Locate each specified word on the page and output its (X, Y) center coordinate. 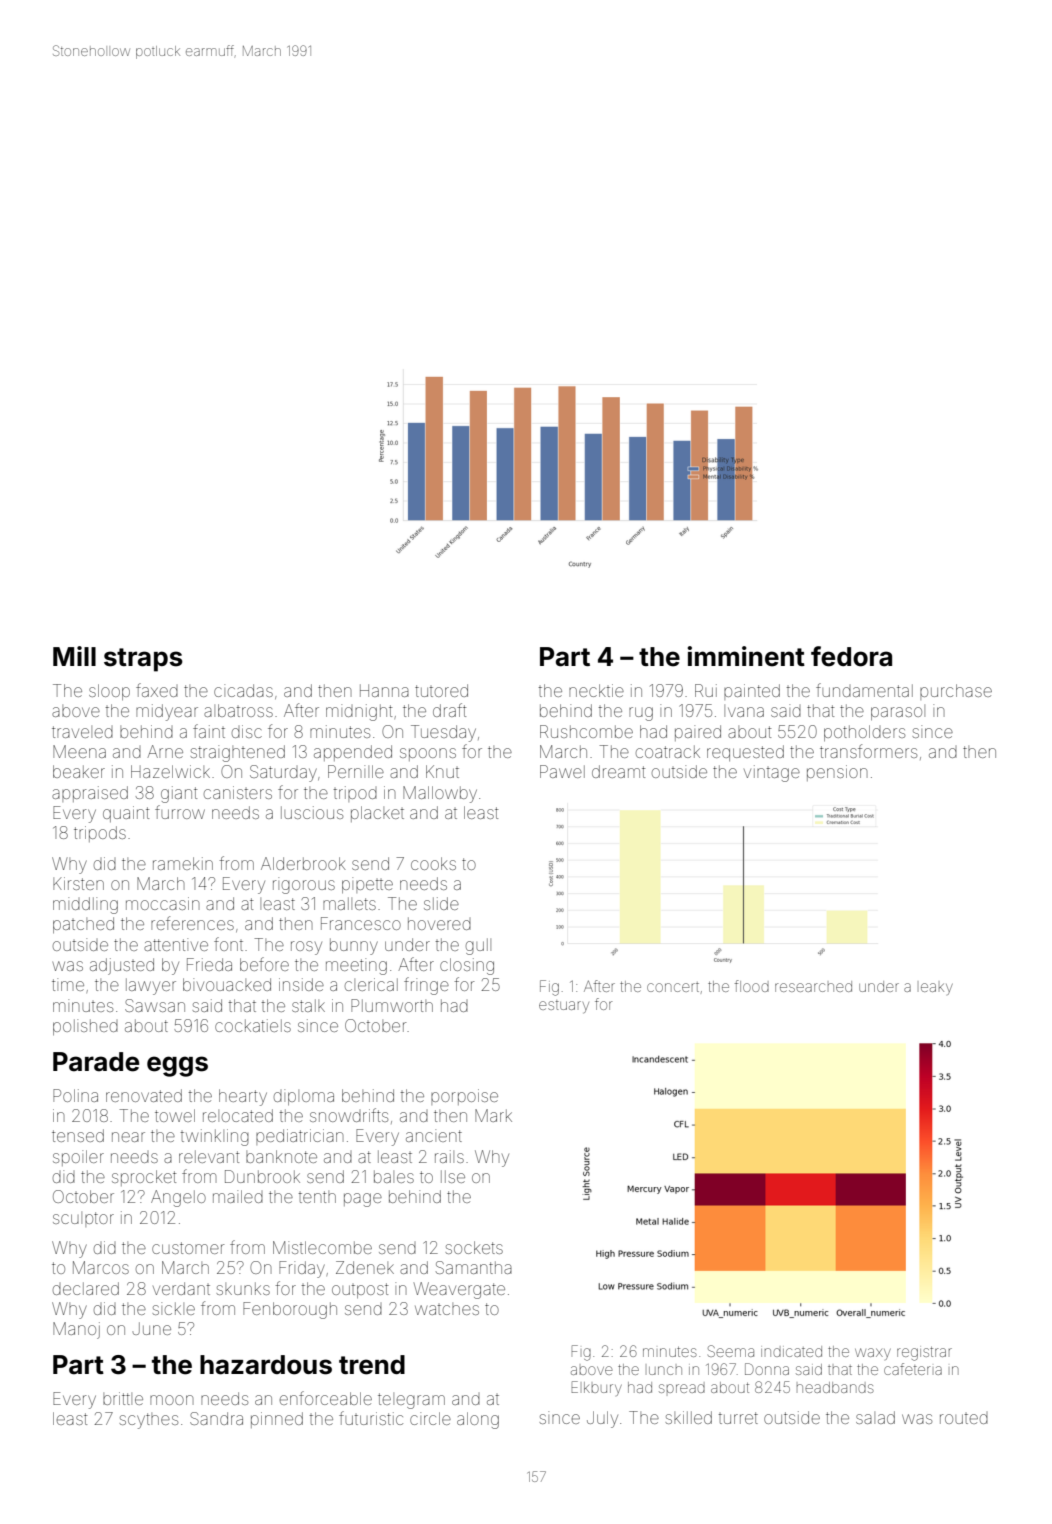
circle (430, 1418)
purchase (956, 692)
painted (752, 692)
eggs (177, 1066)
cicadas (243, 690)
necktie (596, 690)
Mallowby (440, 794)
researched (813, 986)
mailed (238, 1196)
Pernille (356, 771)
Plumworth (392, 1005)
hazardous (266, 1365)
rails (449, 1156)
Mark (493, 1115)
